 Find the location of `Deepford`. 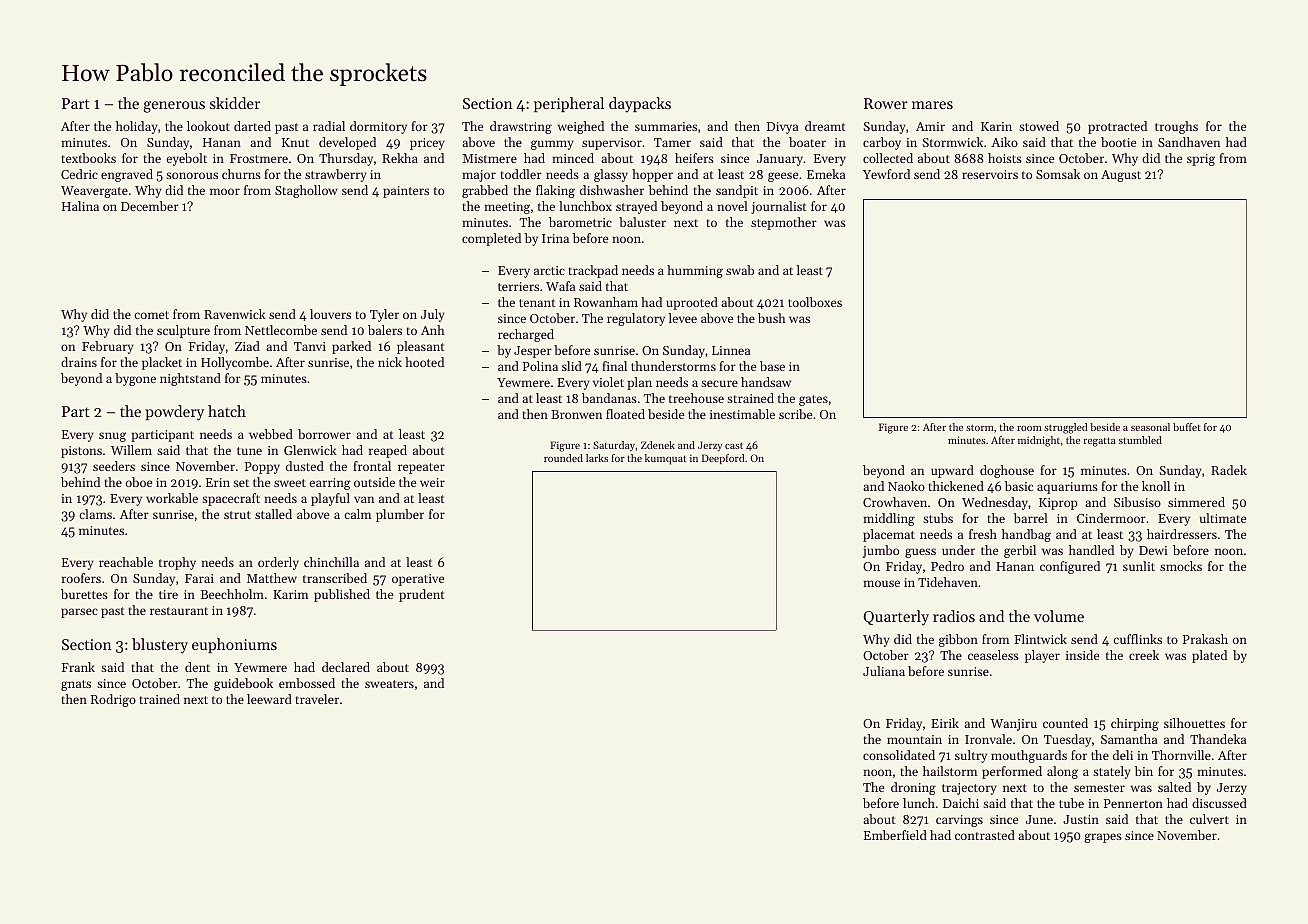

Deepford is located at coordinates (723, 459).
